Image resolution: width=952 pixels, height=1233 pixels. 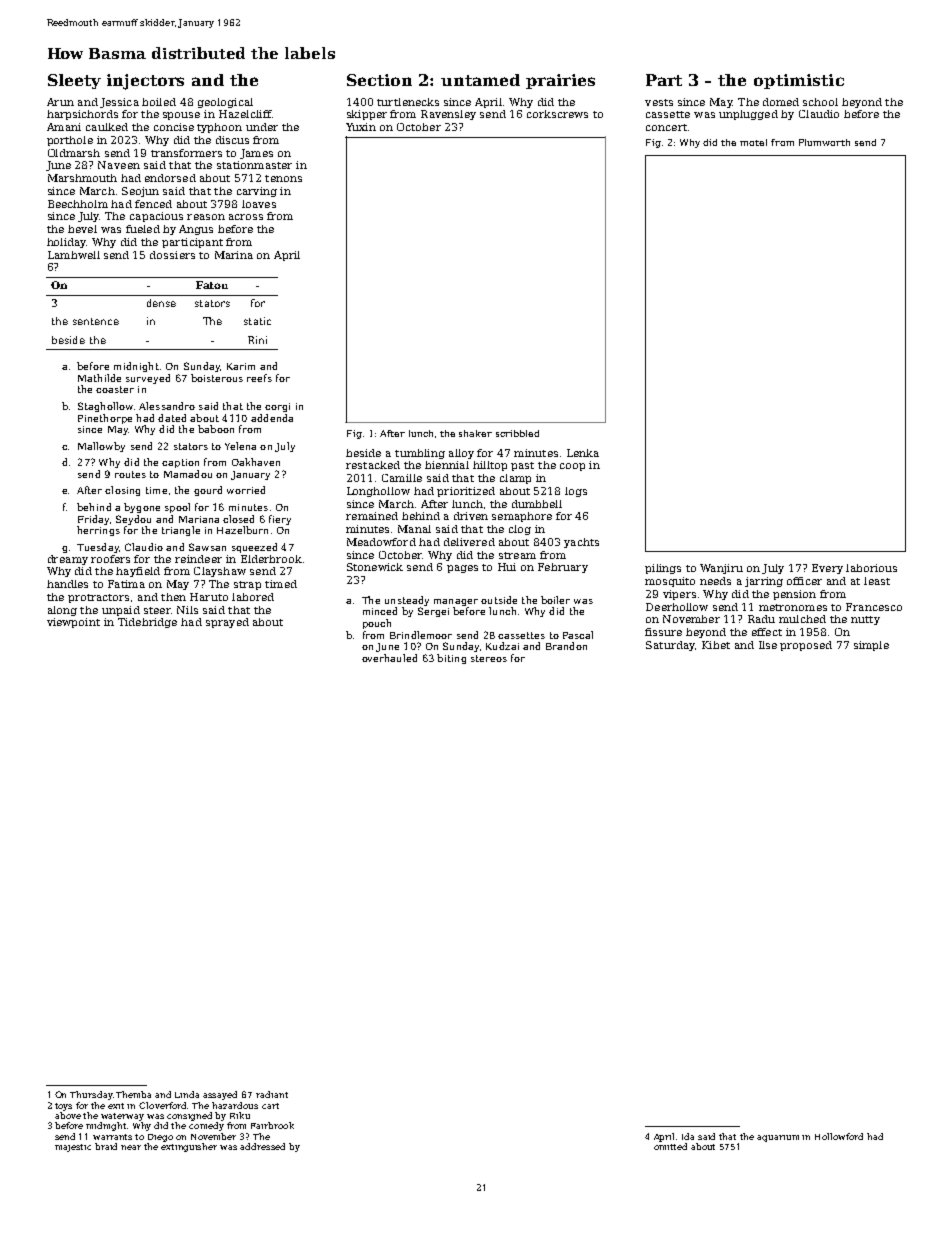 What do you see at coordinates (799, 81) in the page?
I see `optimistic` at bounding box center [799, 81].
